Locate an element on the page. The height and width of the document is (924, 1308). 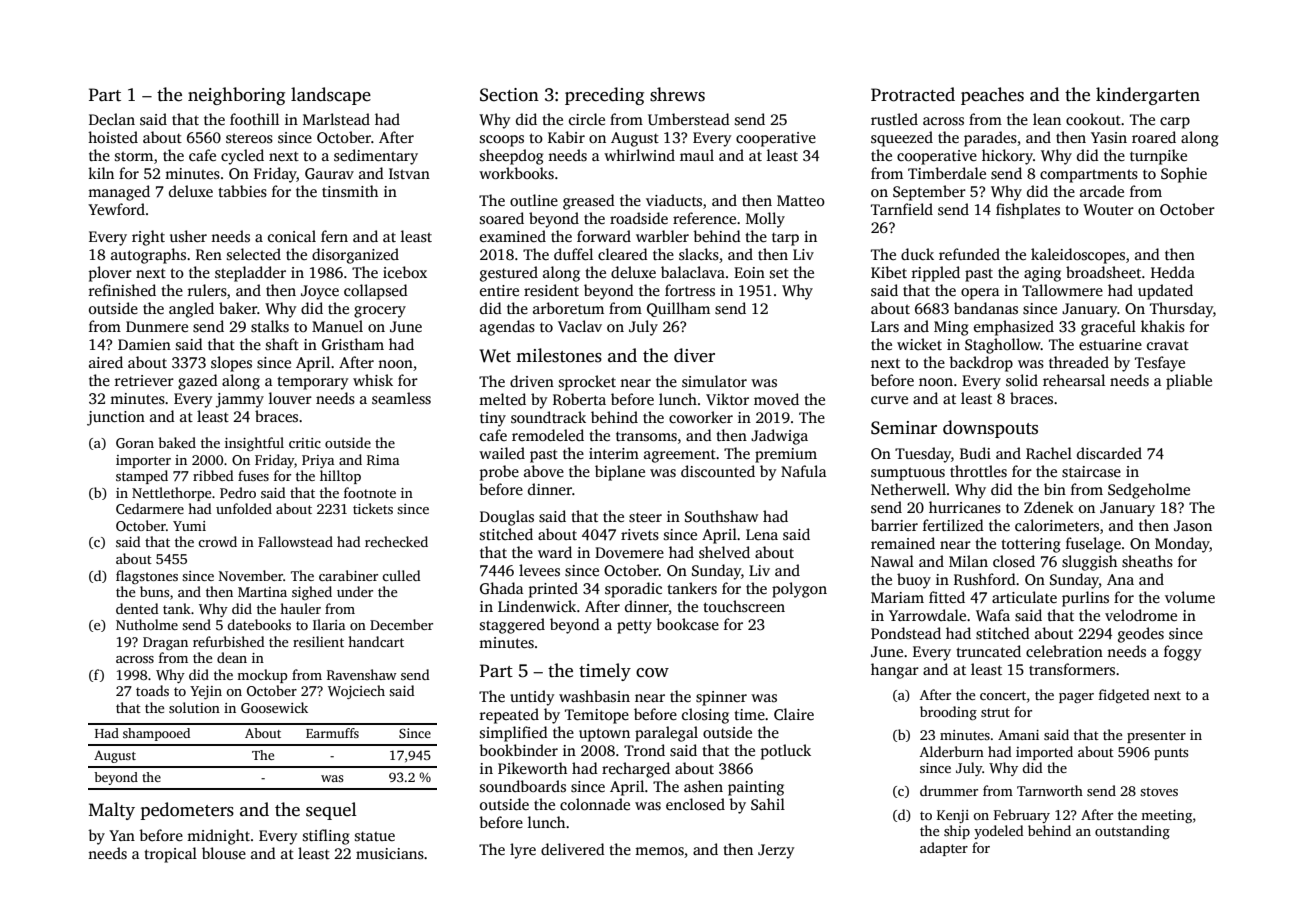
viaducts is located at coordinates (674, 200).
